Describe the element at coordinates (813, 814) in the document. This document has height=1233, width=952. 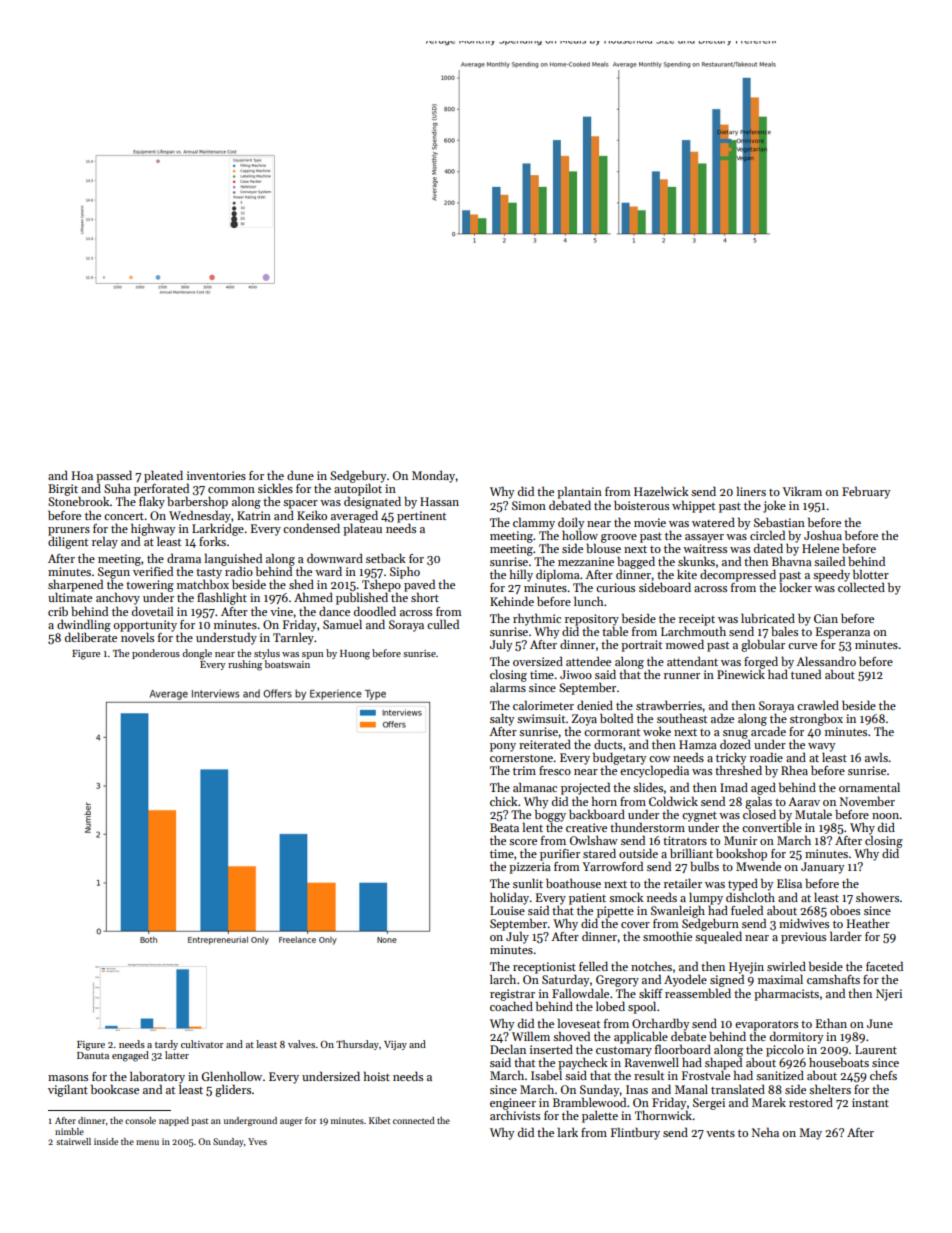
I see `Mutale` at that location.
